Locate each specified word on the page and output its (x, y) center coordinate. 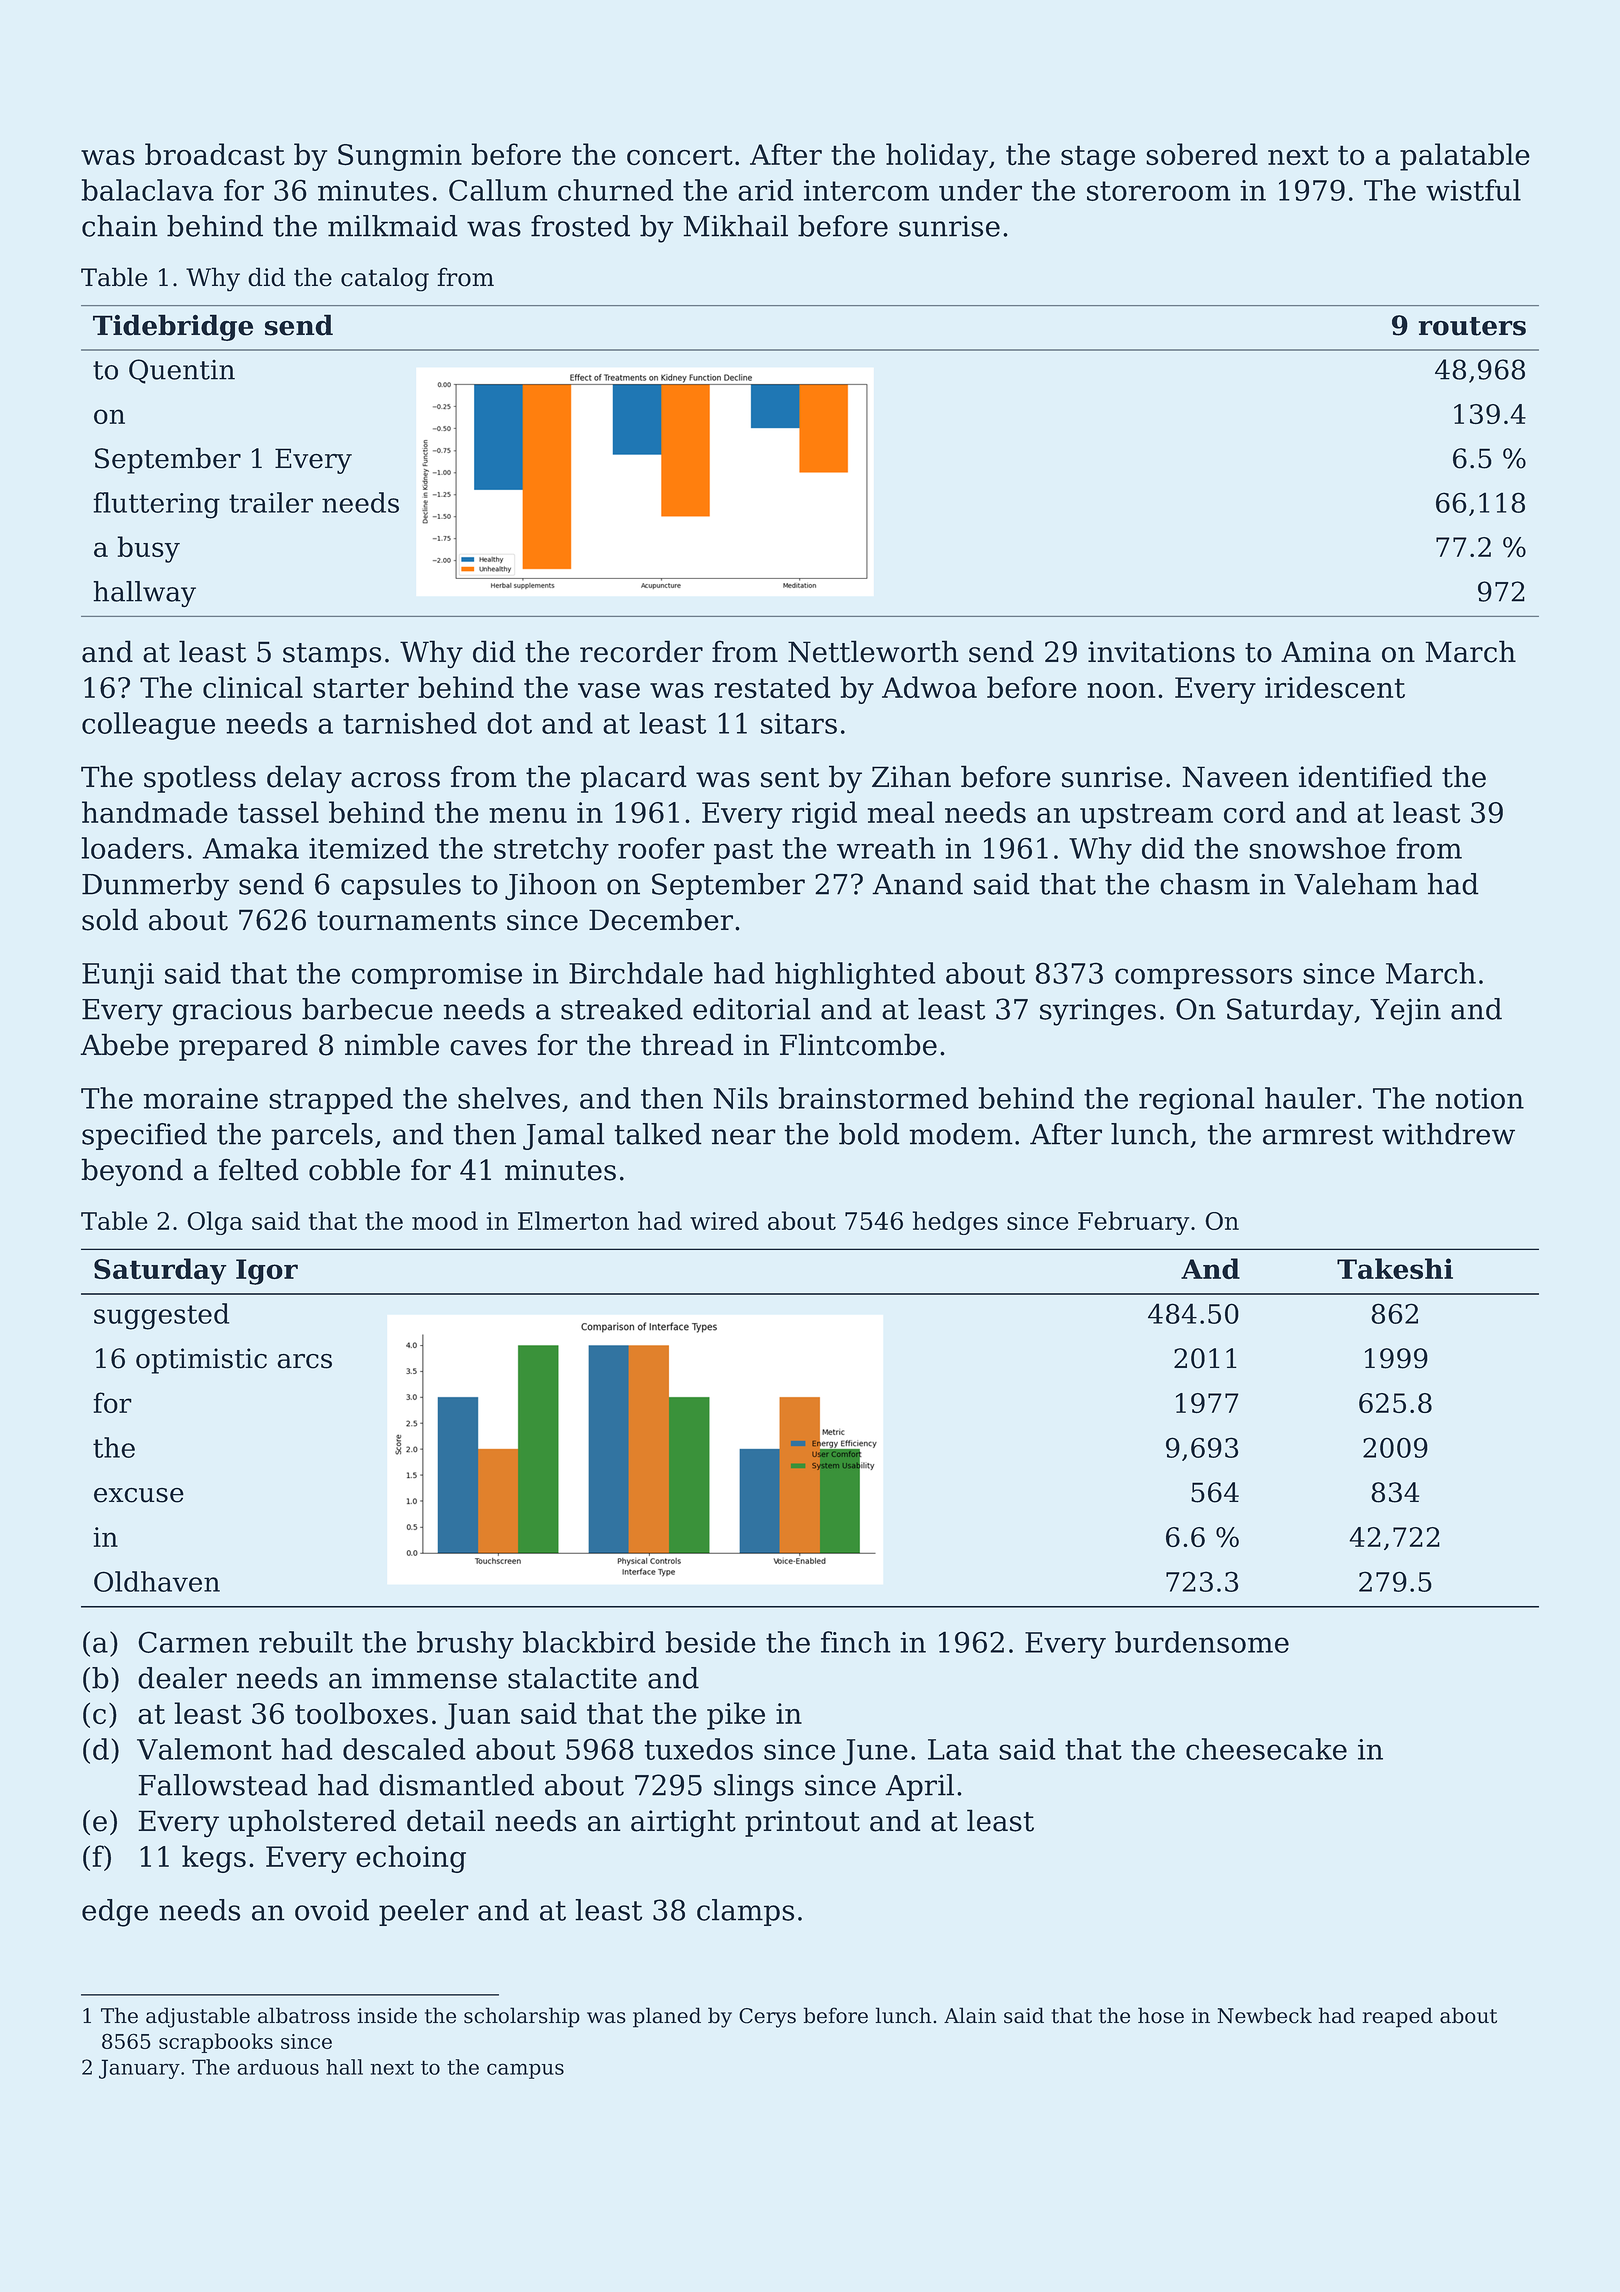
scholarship (522, 2017)
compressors (1203, 979)
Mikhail (735, 226)
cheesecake (1266, 1749)
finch (856, 1642)
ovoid (332, 1910)
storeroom (1159, 191)
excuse (139, 1495)
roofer (661, 848)
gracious (232, 1012)
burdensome (1202, 1642)
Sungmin (400, 157)
